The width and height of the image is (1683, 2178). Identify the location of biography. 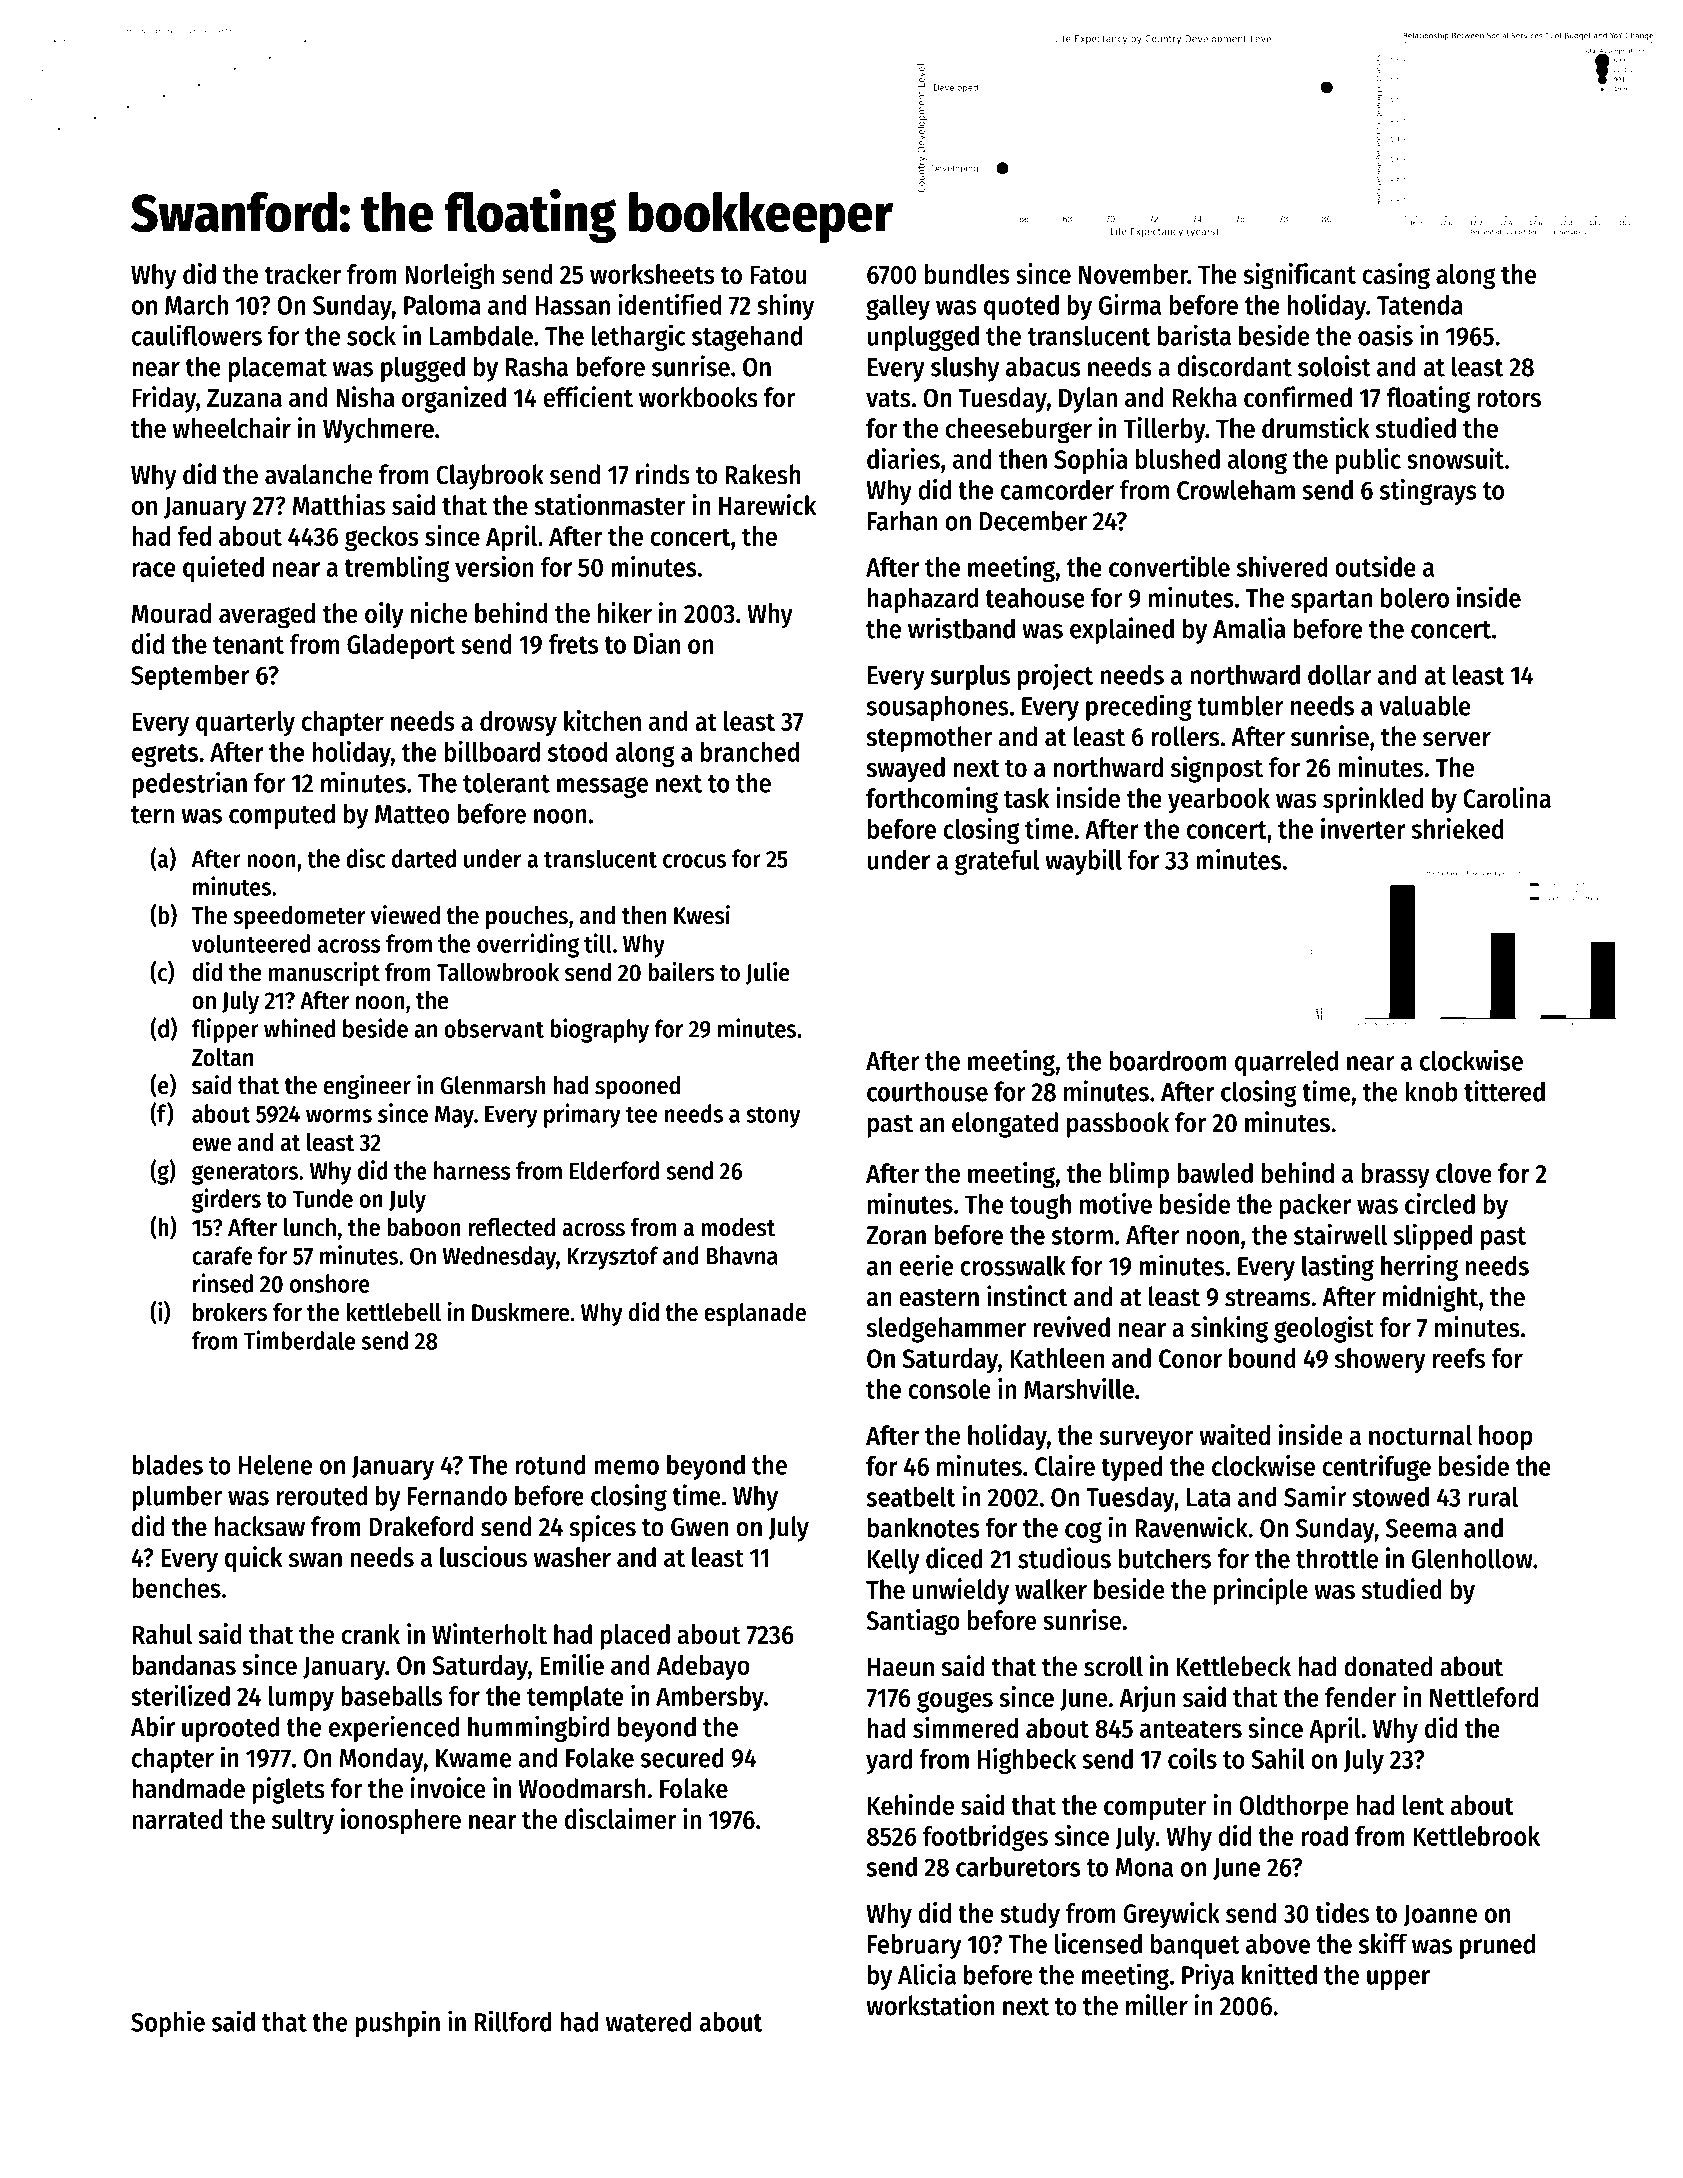
(599, 1030).
